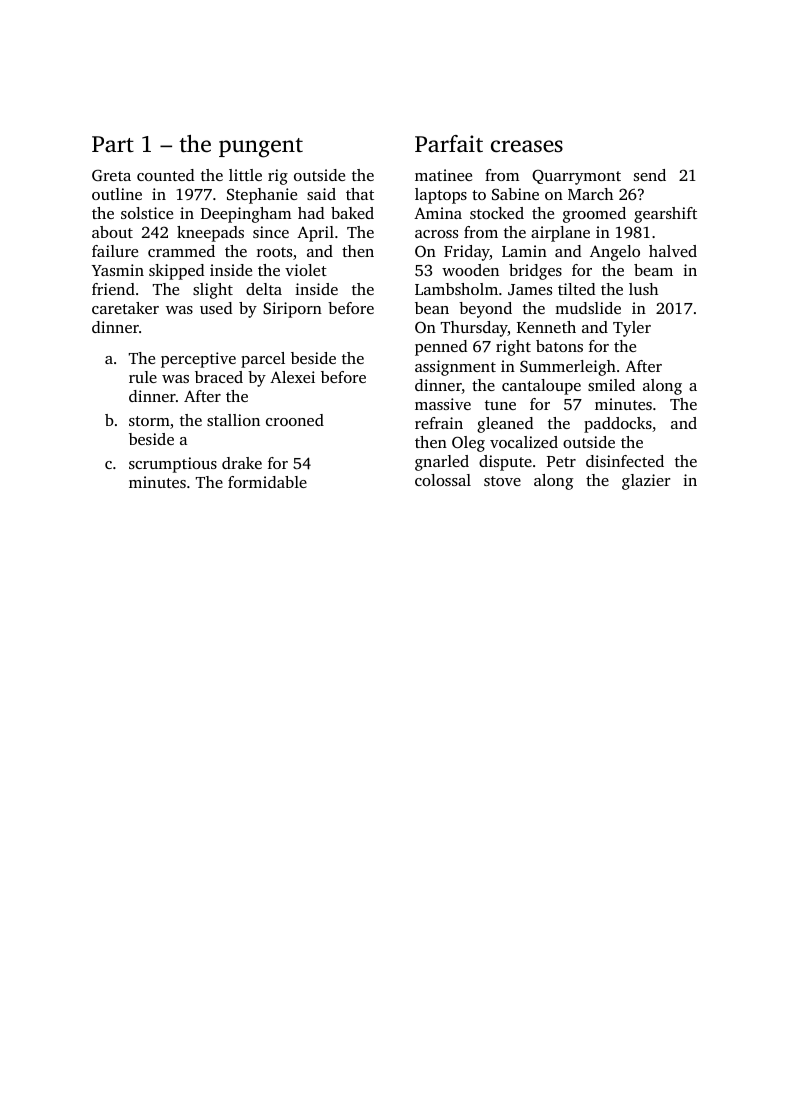 The height and width of the image is (1120, 789). I want to click on lush, so click(643, 289).
